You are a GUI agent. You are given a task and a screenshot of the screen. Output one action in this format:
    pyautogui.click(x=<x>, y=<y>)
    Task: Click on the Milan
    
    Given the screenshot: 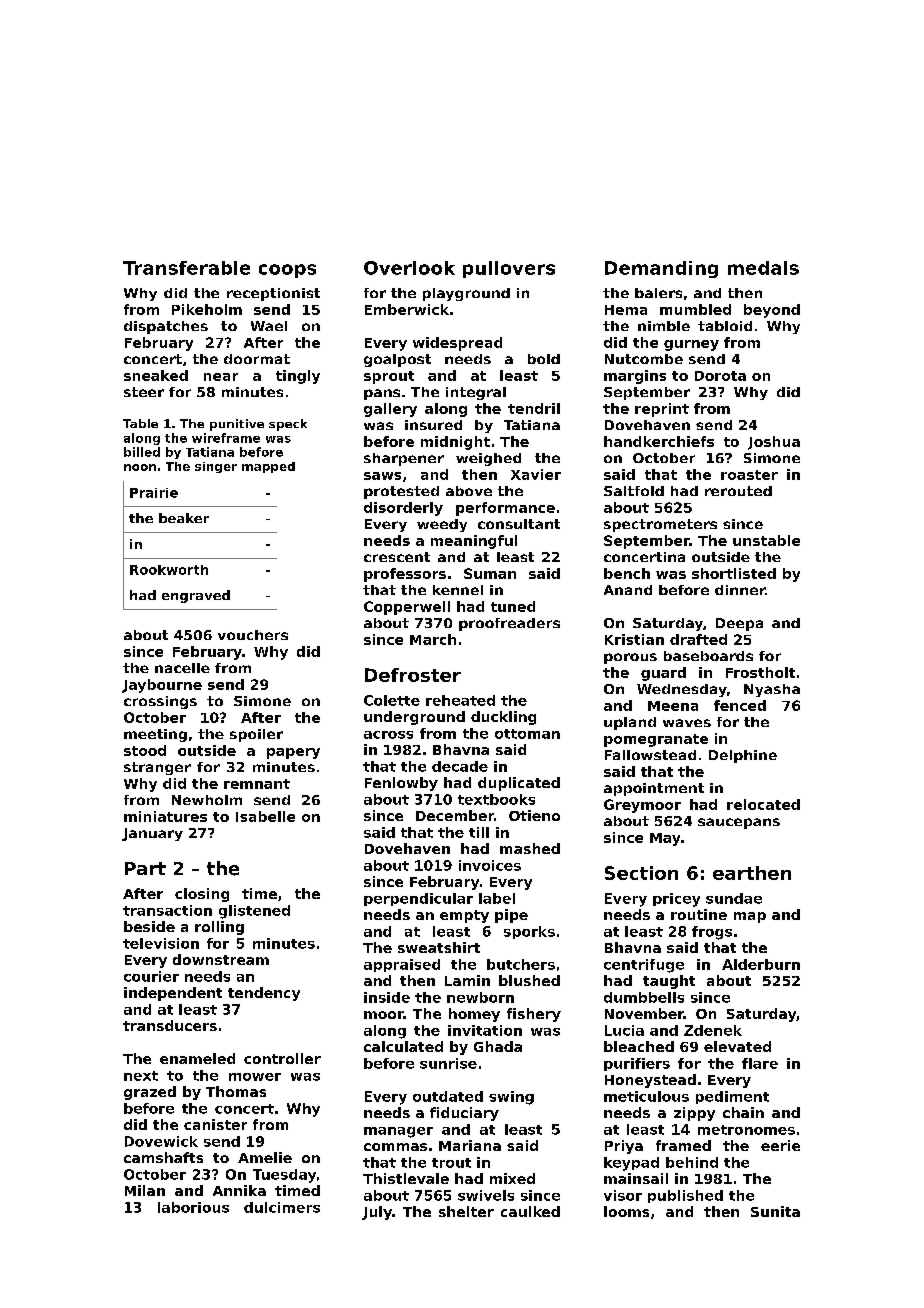 What is the action you would take?
    pyautogui.click(x=145, y=1190)
